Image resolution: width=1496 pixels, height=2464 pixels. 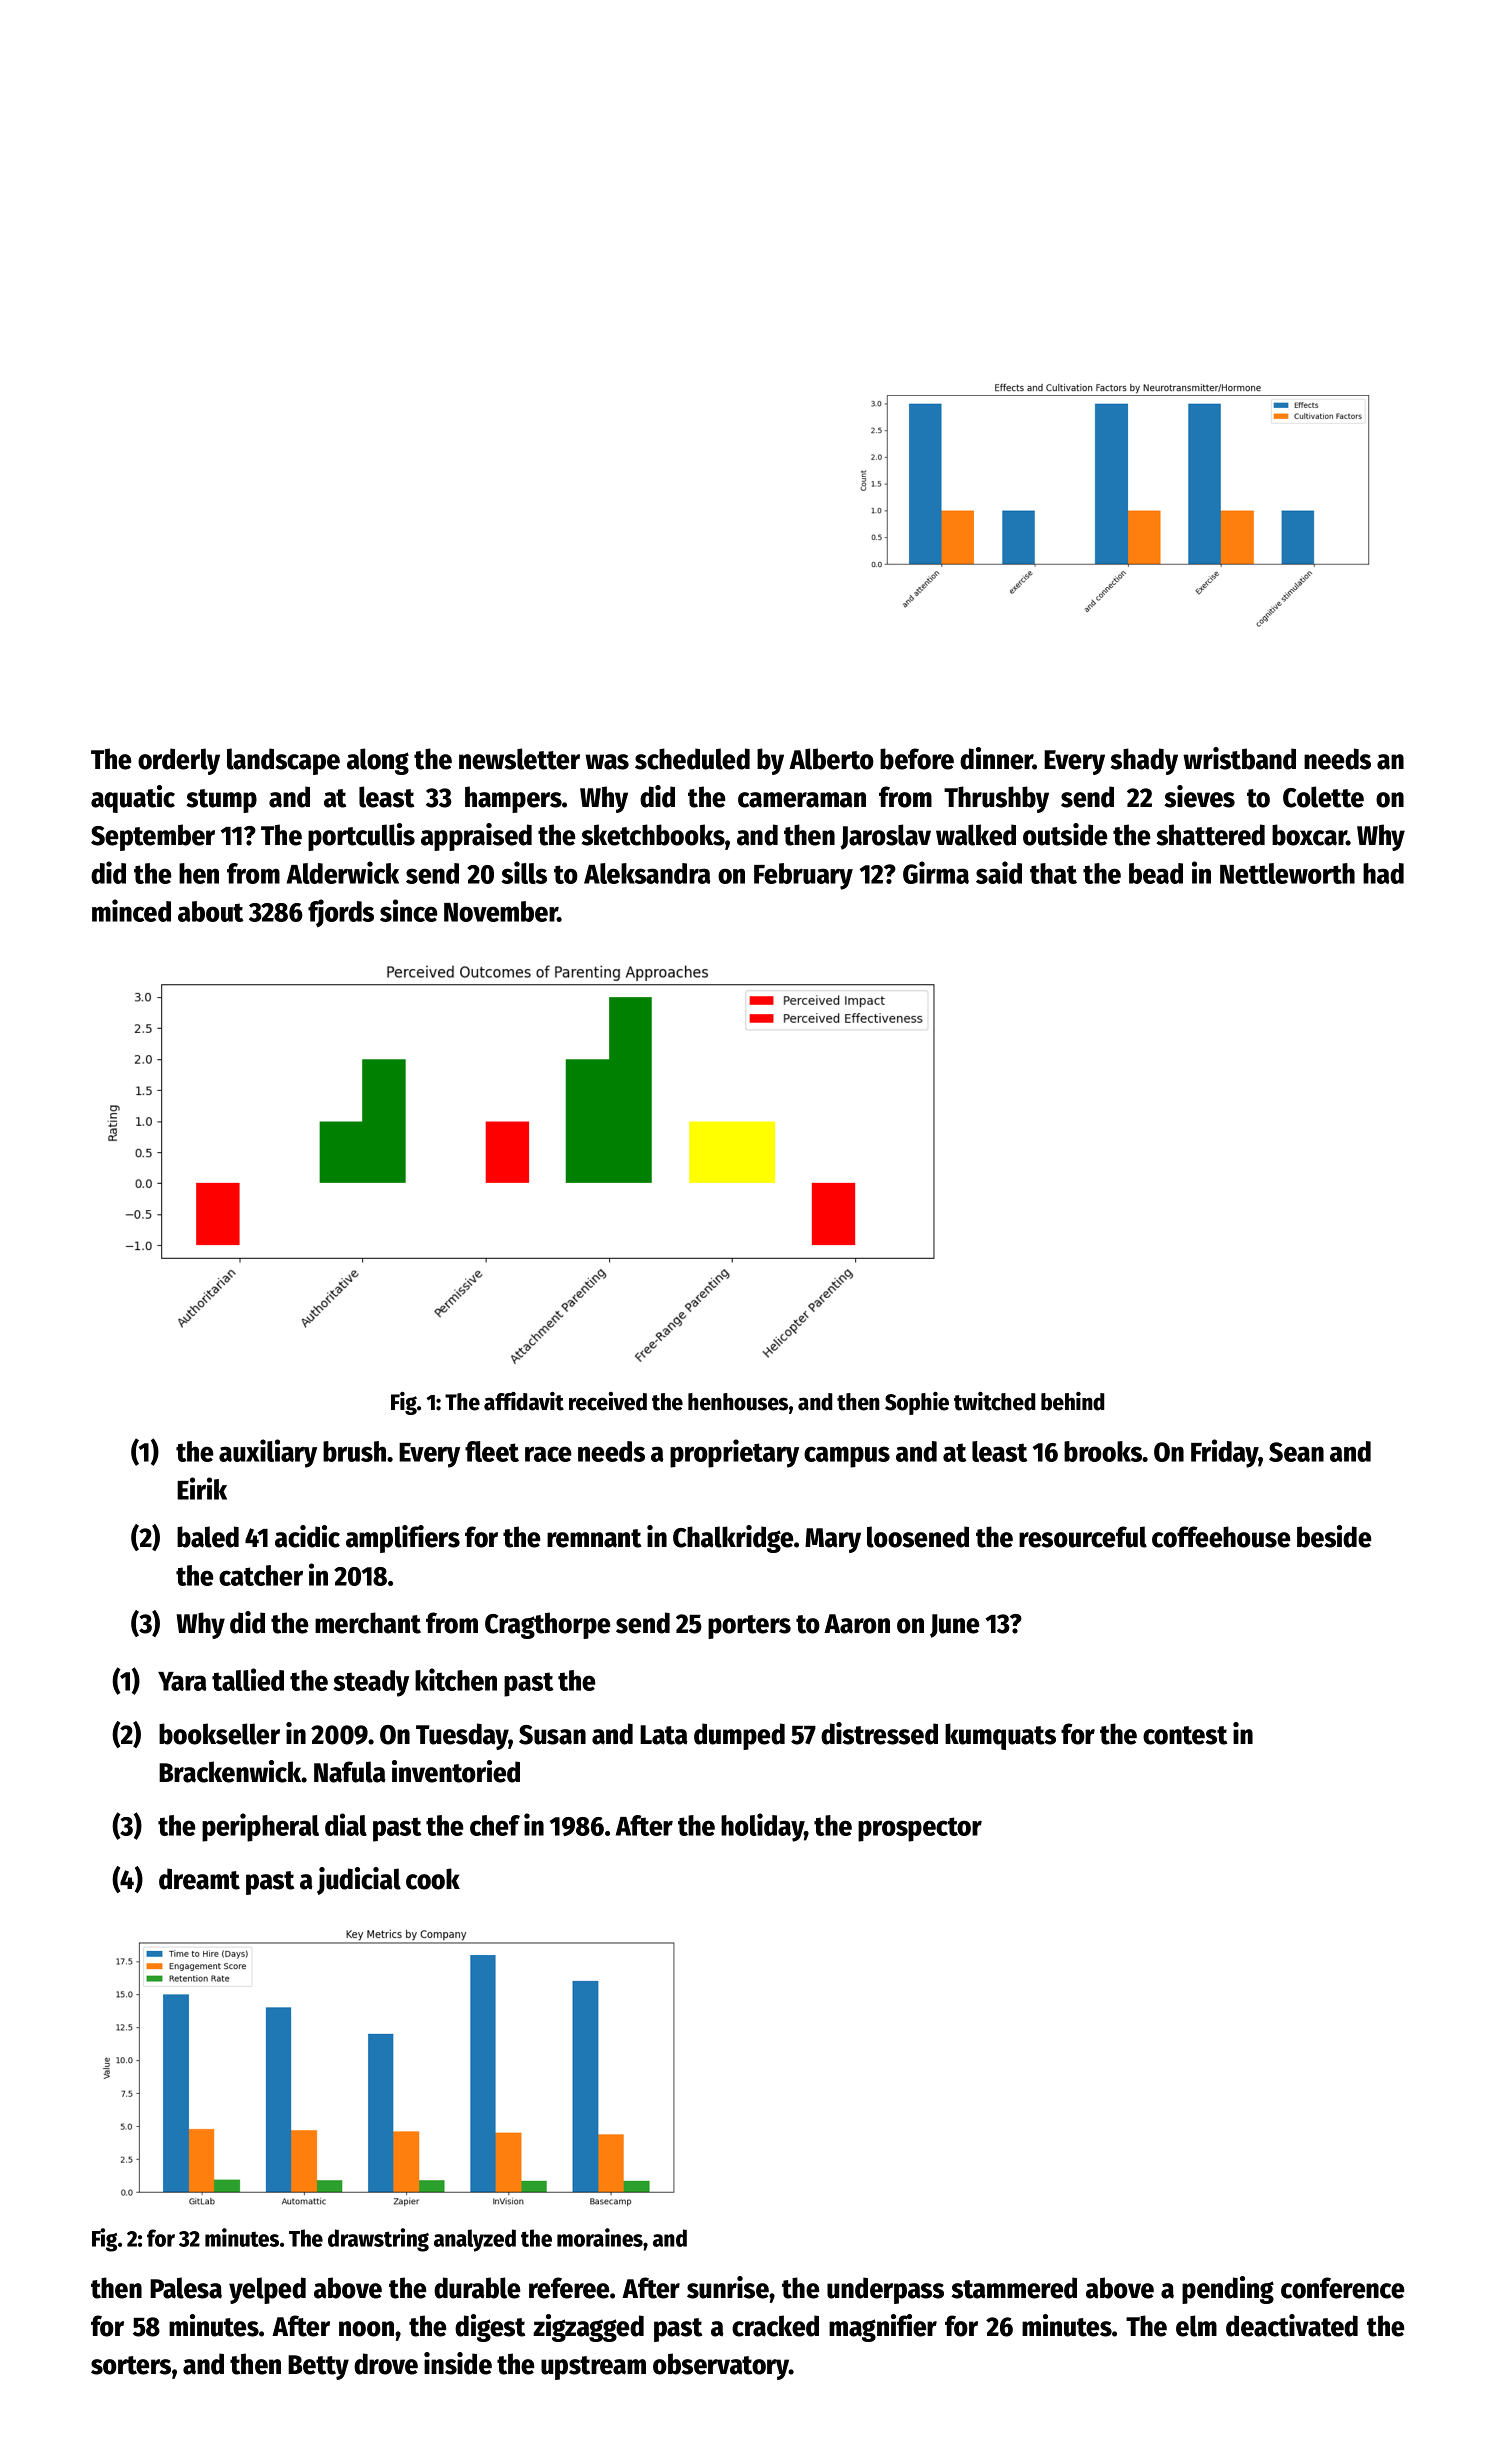 I want to click on orderly, so click(x=179, y=761).
